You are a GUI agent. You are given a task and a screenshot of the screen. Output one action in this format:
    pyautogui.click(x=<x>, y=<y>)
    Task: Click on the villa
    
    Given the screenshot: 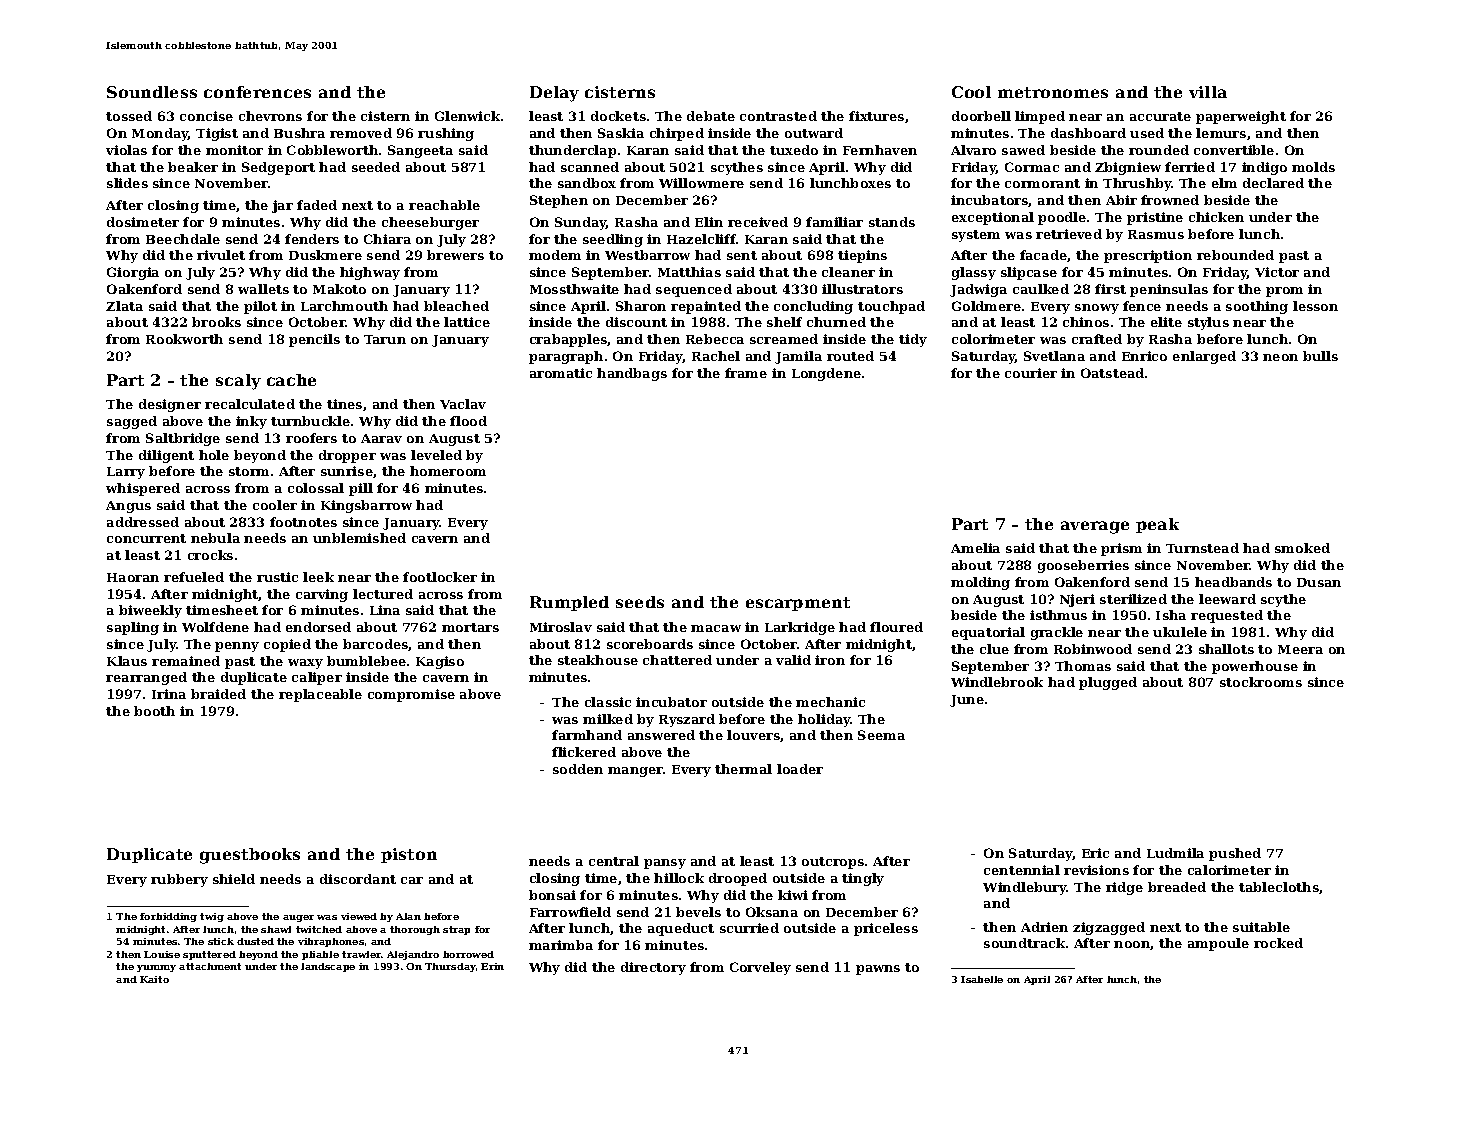 What is the action you would take?
    pyautogui.click(x=1208, y=92)
